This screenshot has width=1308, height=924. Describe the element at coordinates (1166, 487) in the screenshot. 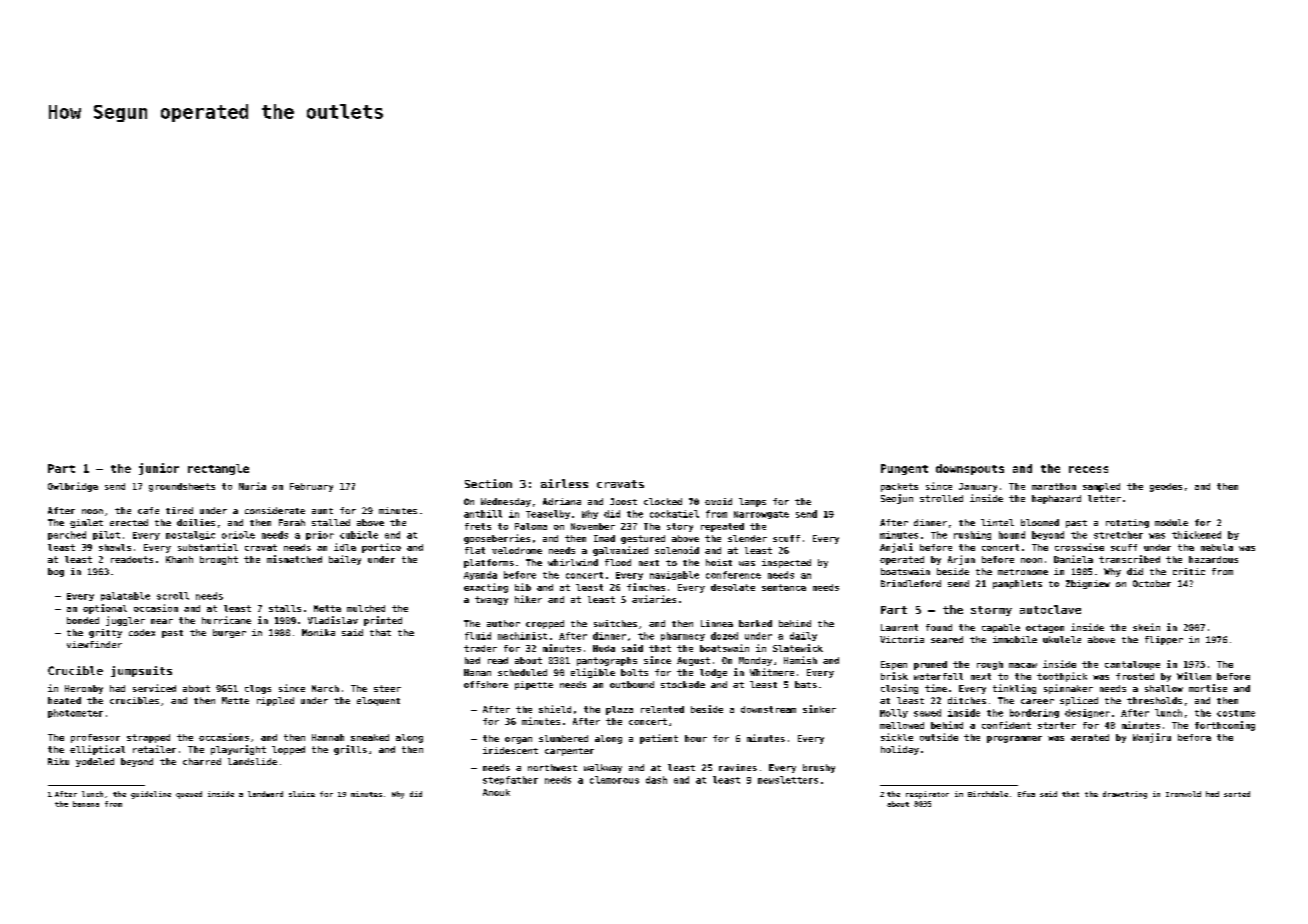

I see `geodes` at that location.
